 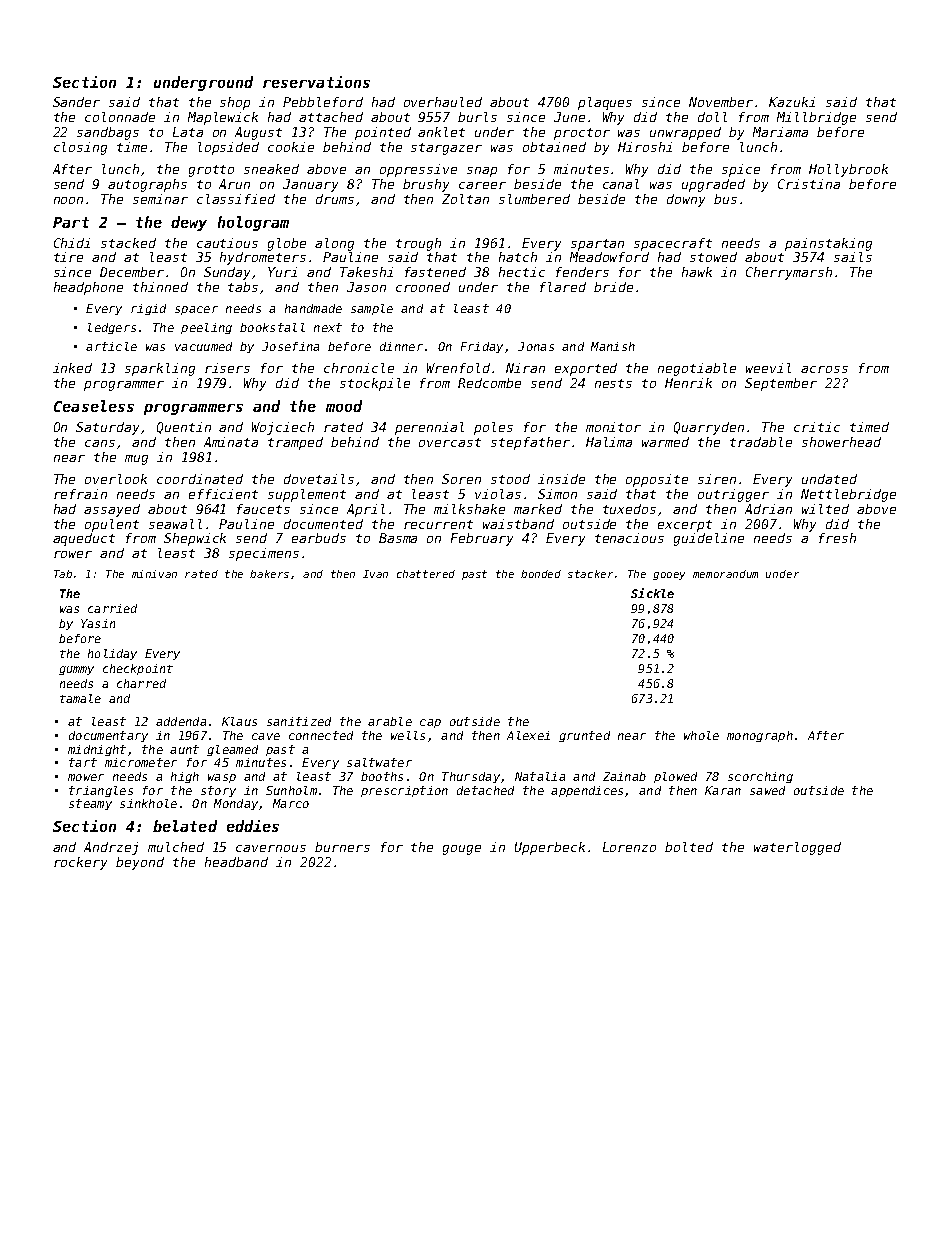 What do you see at coordinates (120, 117) in the image?
I see `colonnade` at bounding box center [120, 117].
